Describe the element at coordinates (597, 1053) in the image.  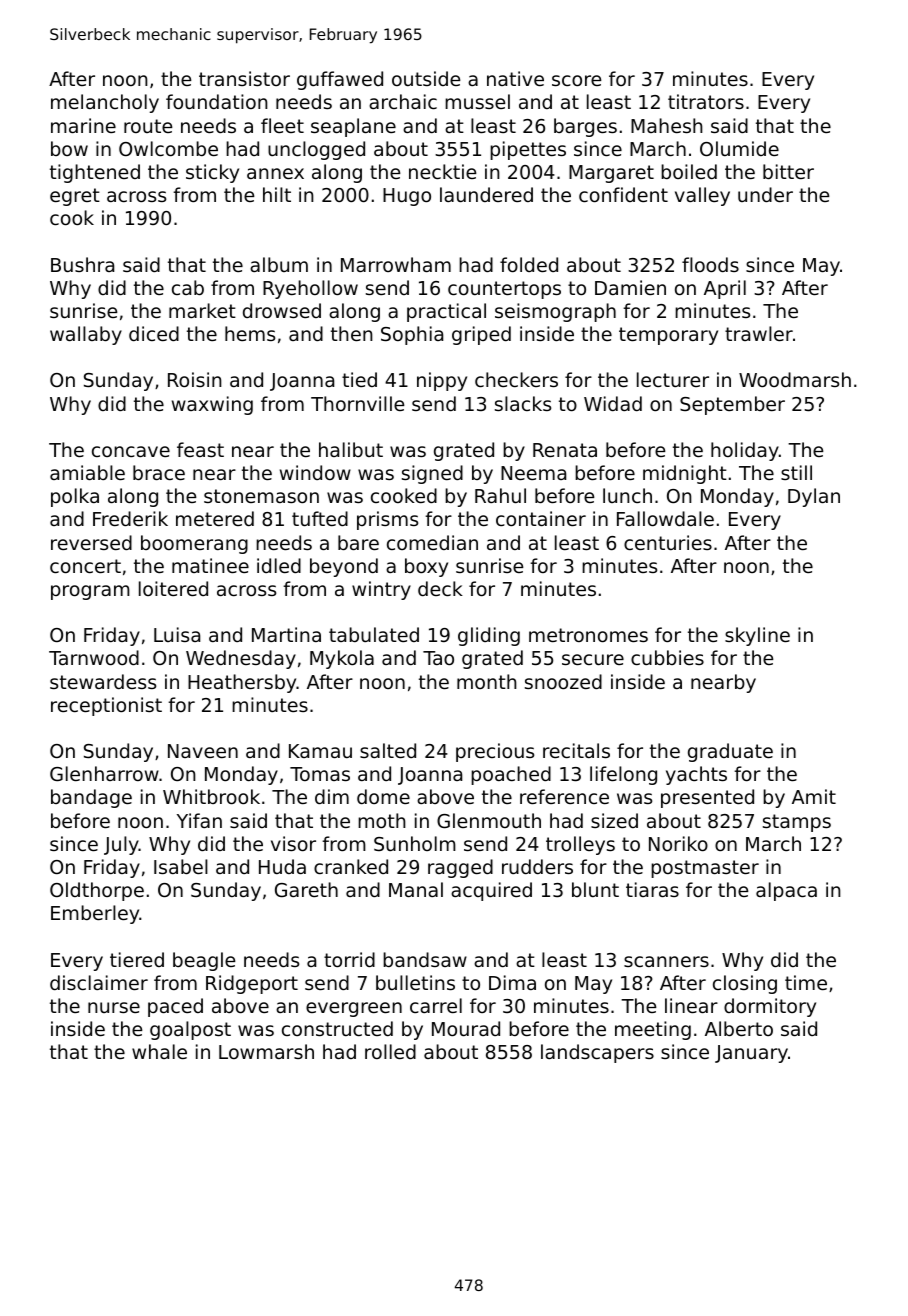
I see `landscapers` at that location.
